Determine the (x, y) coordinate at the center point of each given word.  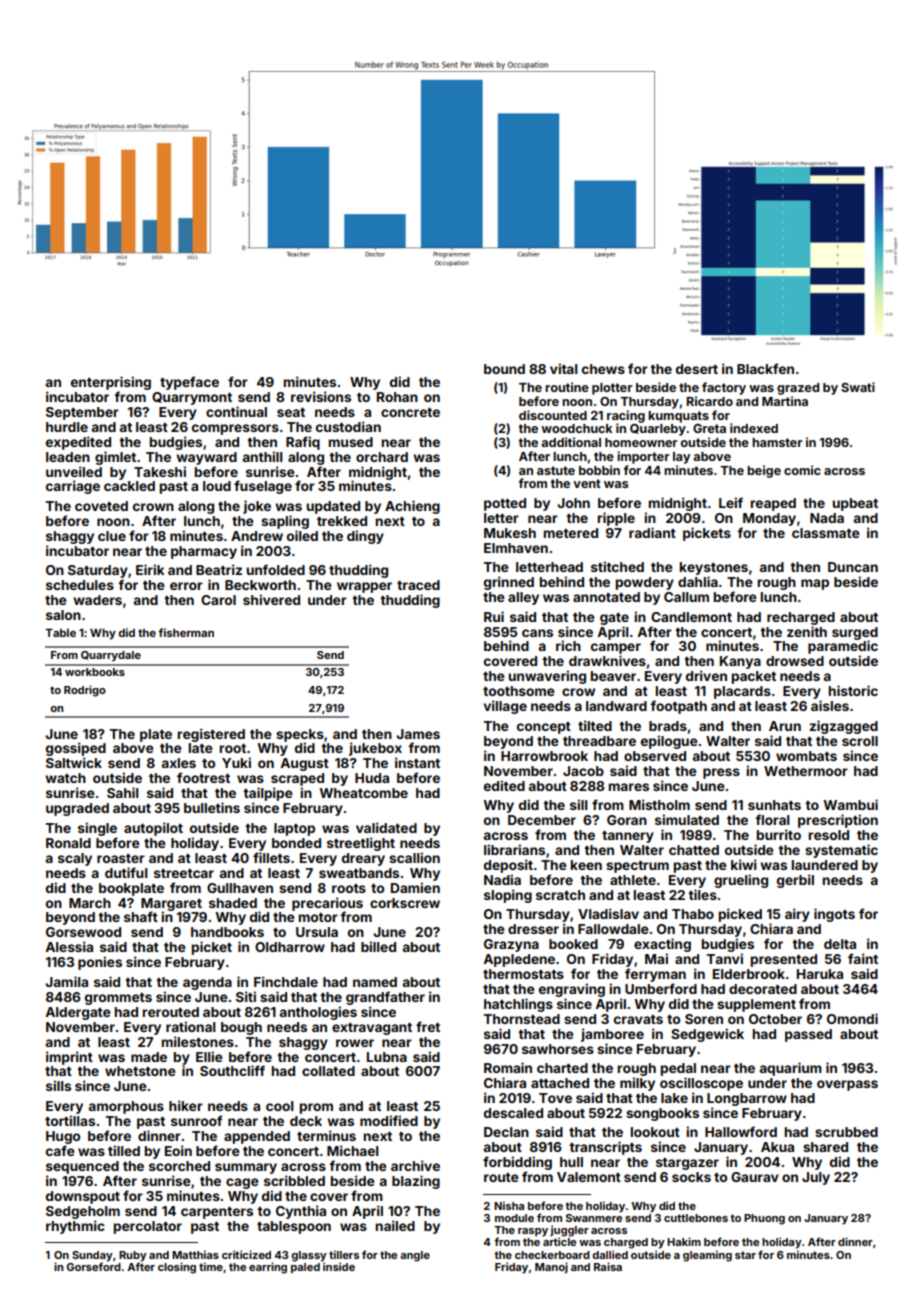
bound (504, 369)
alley (523, 598)
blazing (416, 1182)
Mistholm (659, 804)
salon (63, 615)
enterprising (111, 383)
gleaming (707, 1256)
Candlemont (691, 617)
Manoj (551, 1267)
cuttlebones (696, 1218)
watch (65, 778)
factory (724, 388)
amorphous (126, 1107)
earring (268, 1268)
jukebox (375, 749)
